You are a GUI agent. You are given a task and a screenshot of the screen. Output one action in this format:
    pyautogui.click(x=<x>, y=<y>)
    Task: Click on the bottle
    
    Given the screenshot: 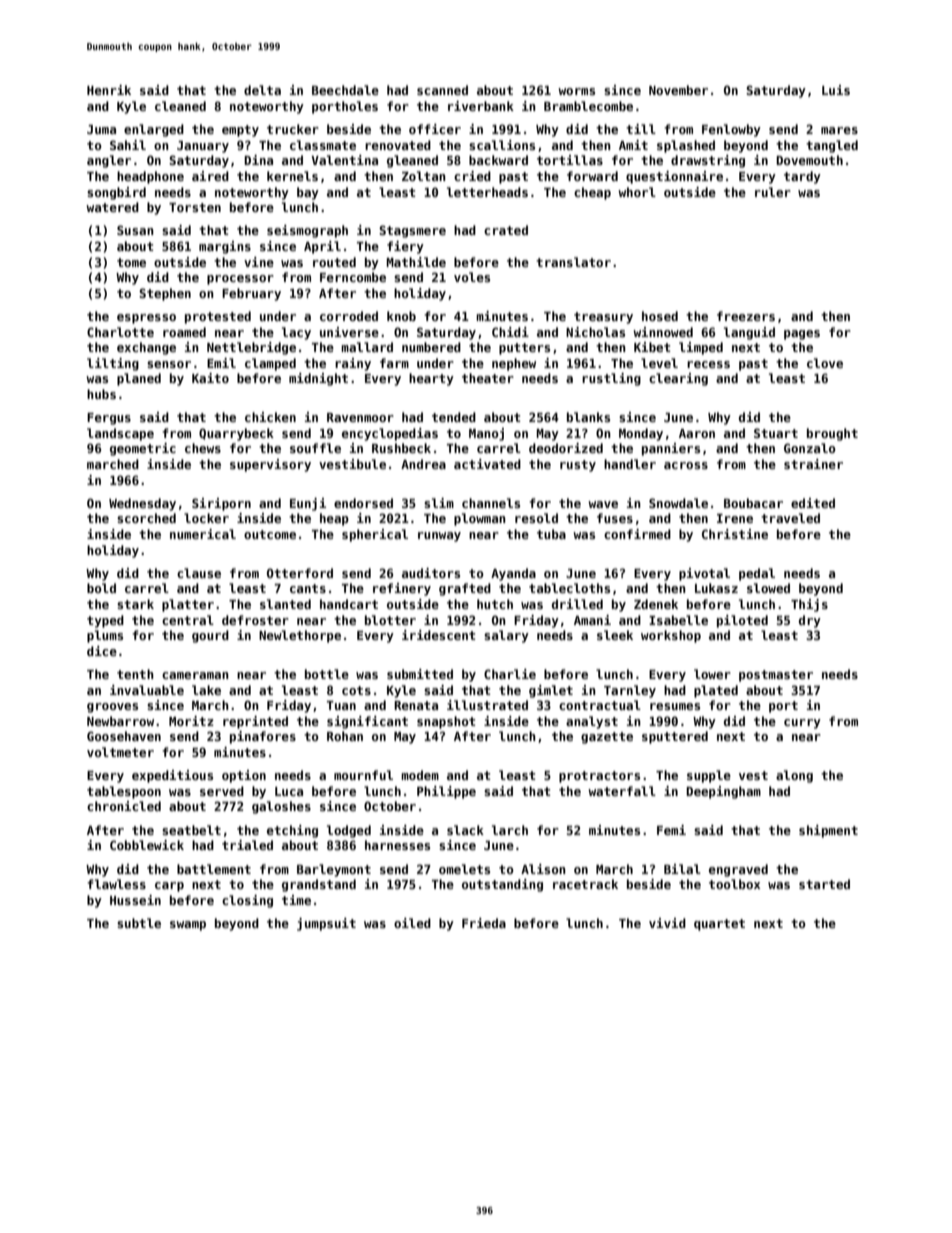 What is the action you would take?
    pyautogui.click(x=327, y=674)
